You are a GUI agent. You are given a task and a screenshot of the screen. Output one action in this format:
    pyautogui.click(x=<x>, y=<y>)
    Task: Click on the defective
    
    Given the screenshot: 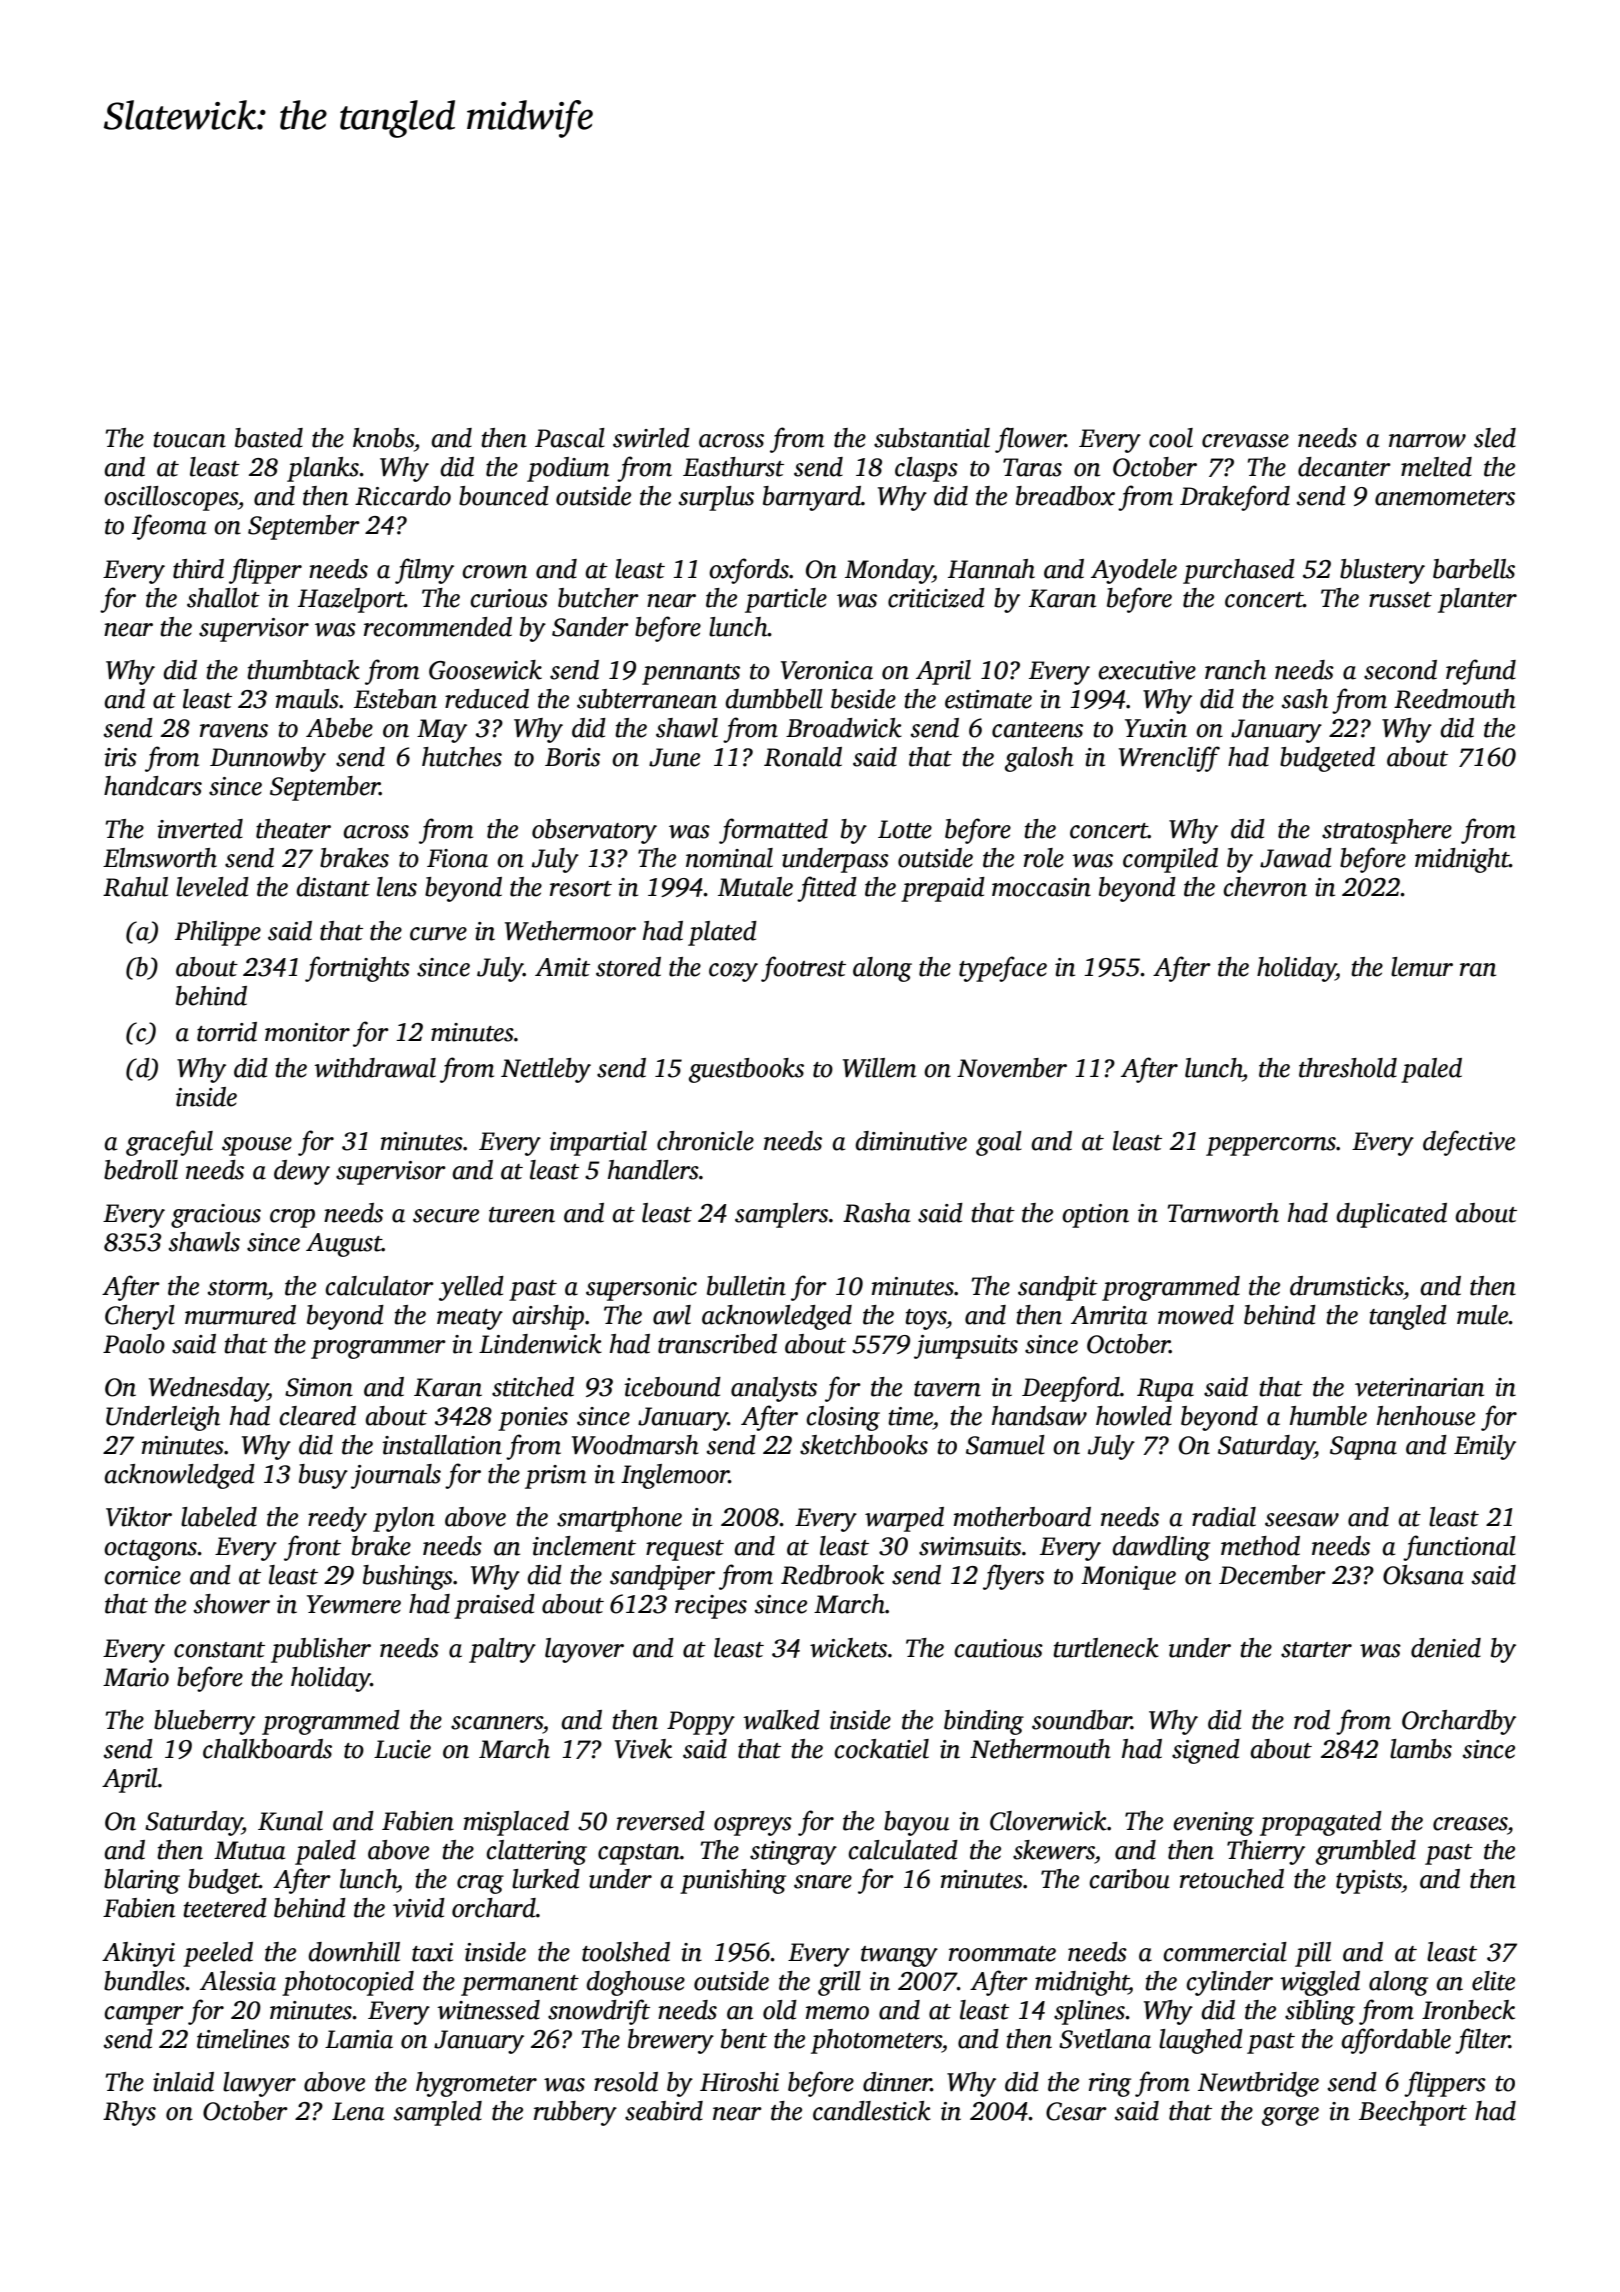 What is the action you would take?
    pyautogui.click(x=1469, y=1143)
